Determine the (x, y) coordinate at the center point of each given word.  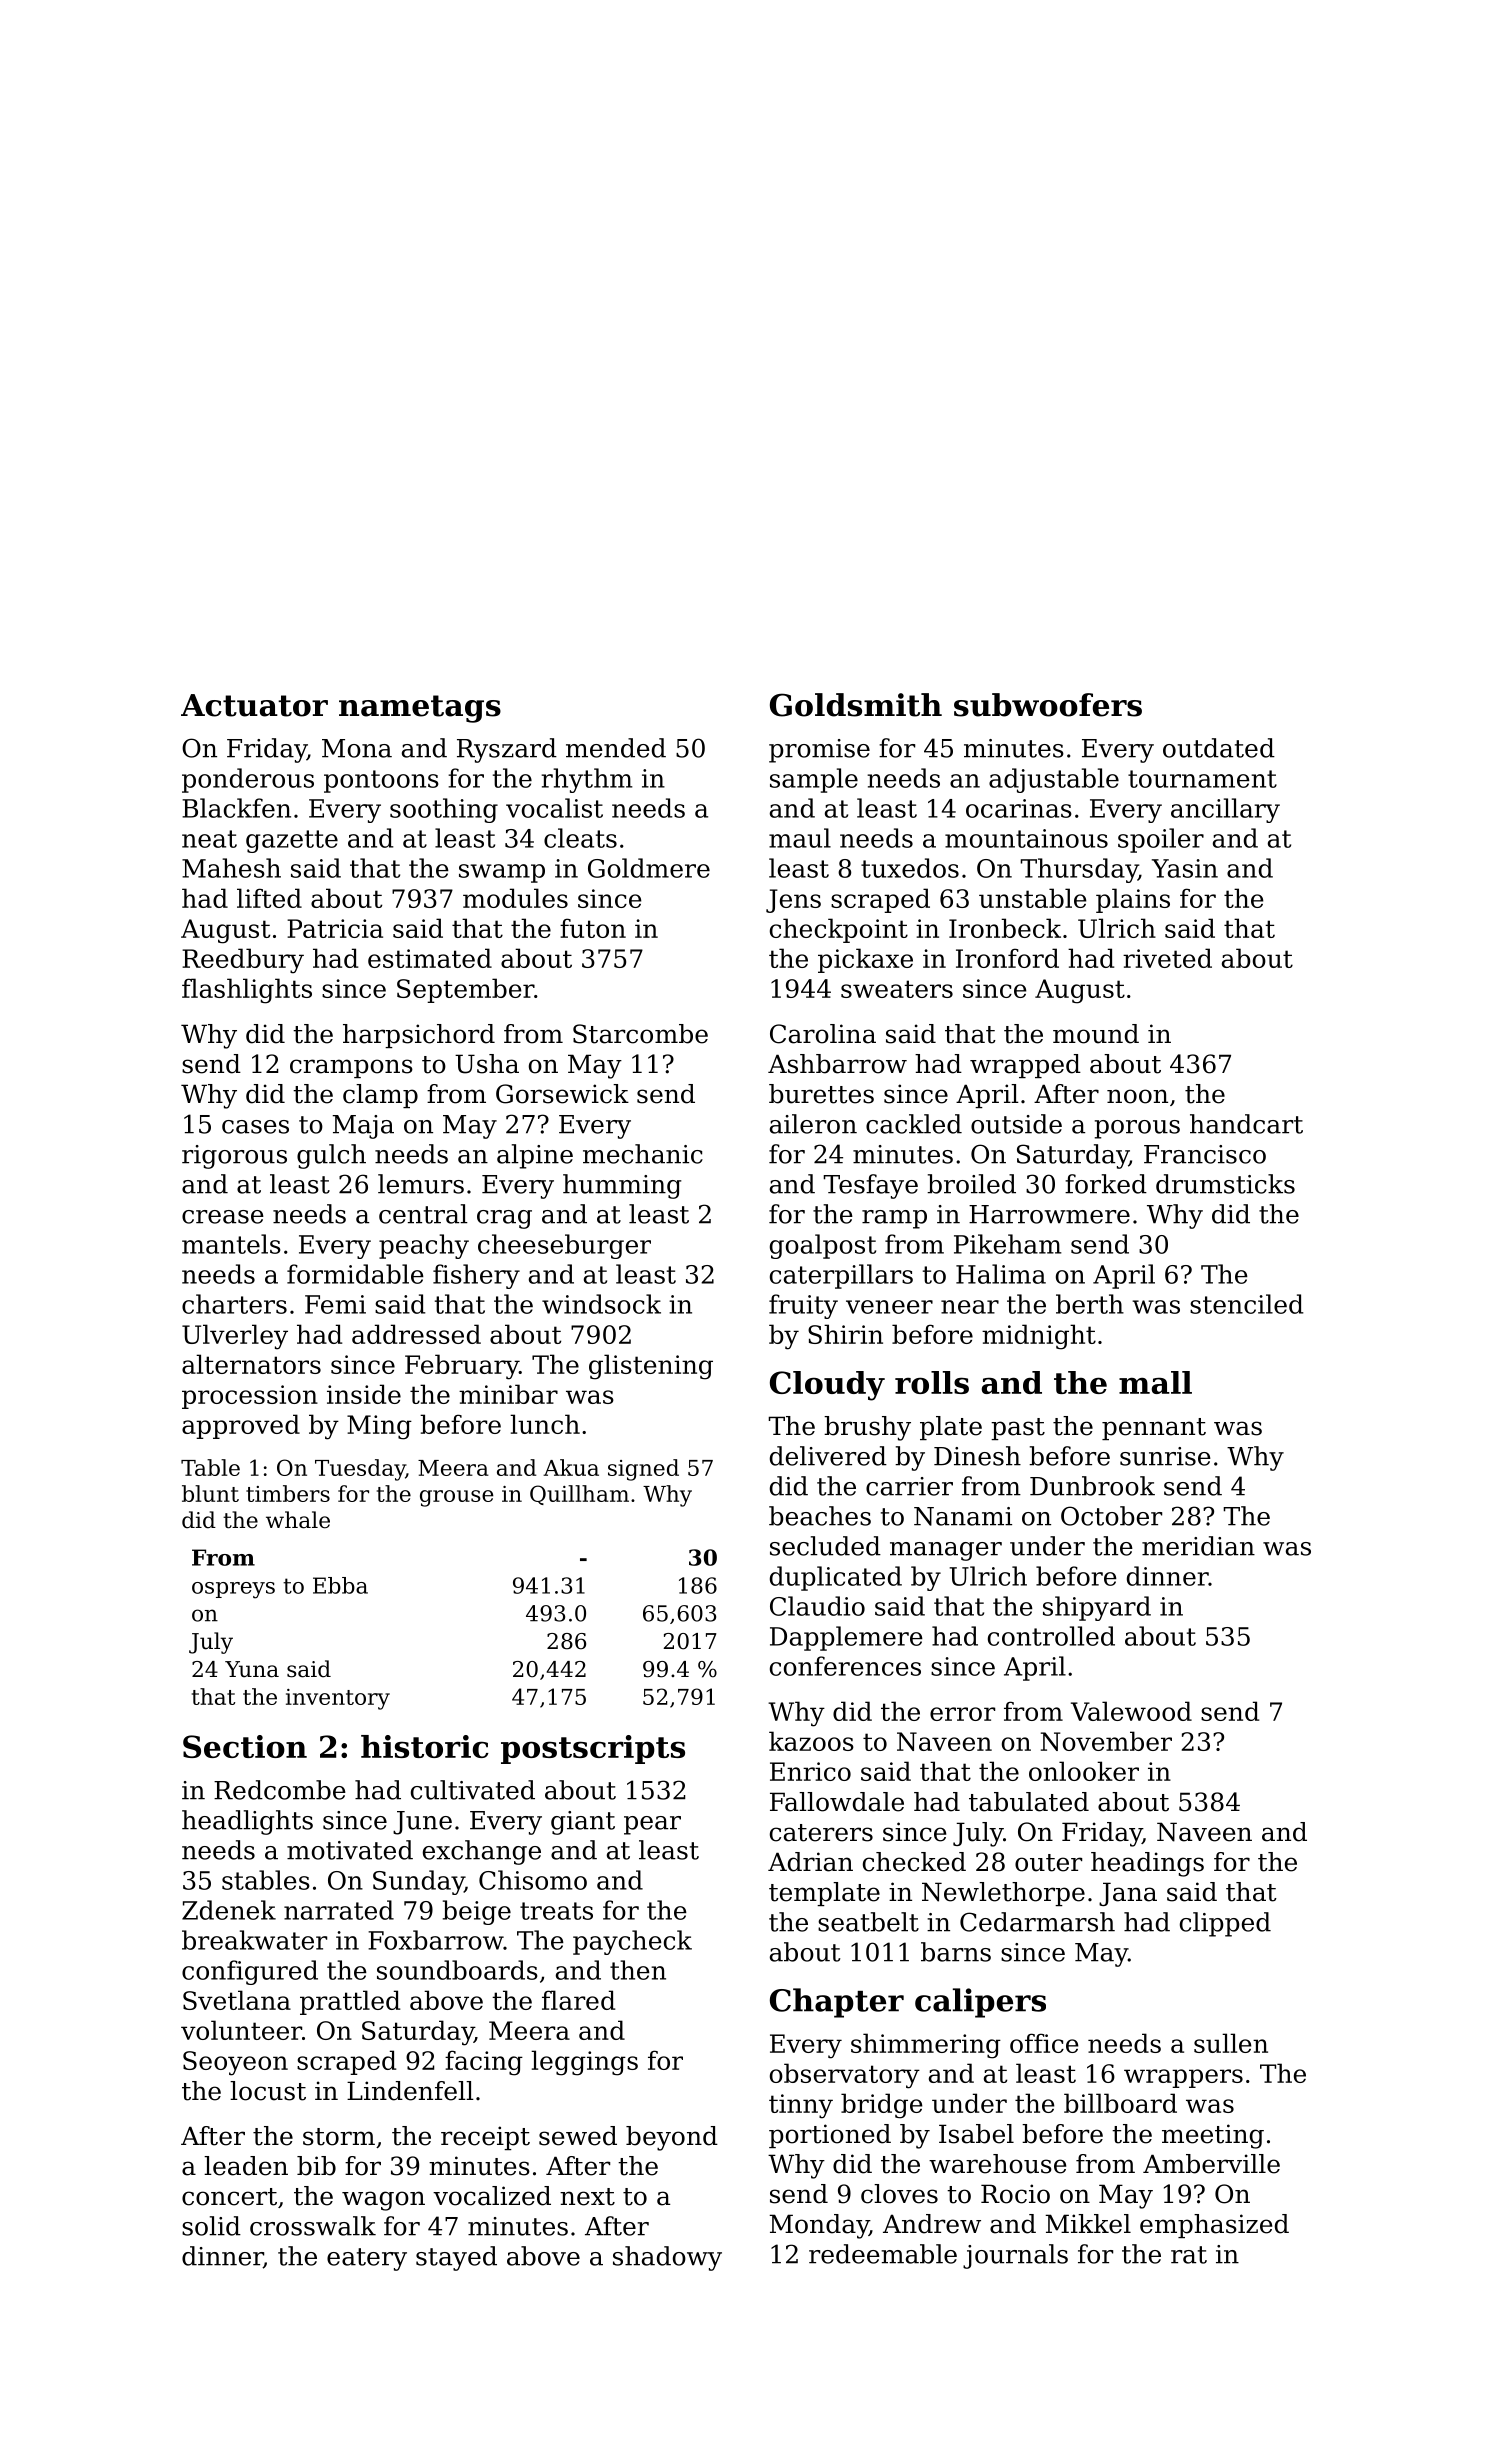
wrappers (1183, 2078)
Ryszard (507, 750)
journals (1015, 2256)
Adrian (810, 1862)
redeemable (883, 2254)
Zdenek (229, 1910)
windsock (601, 1304)
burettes (821, 1094)
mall (1155, 1382)
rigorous (234, 1157)
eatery (367, 2259)
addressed (416, 1334)
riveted (1167, 958)
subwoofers (1048, 705)
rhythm (587, 780)
